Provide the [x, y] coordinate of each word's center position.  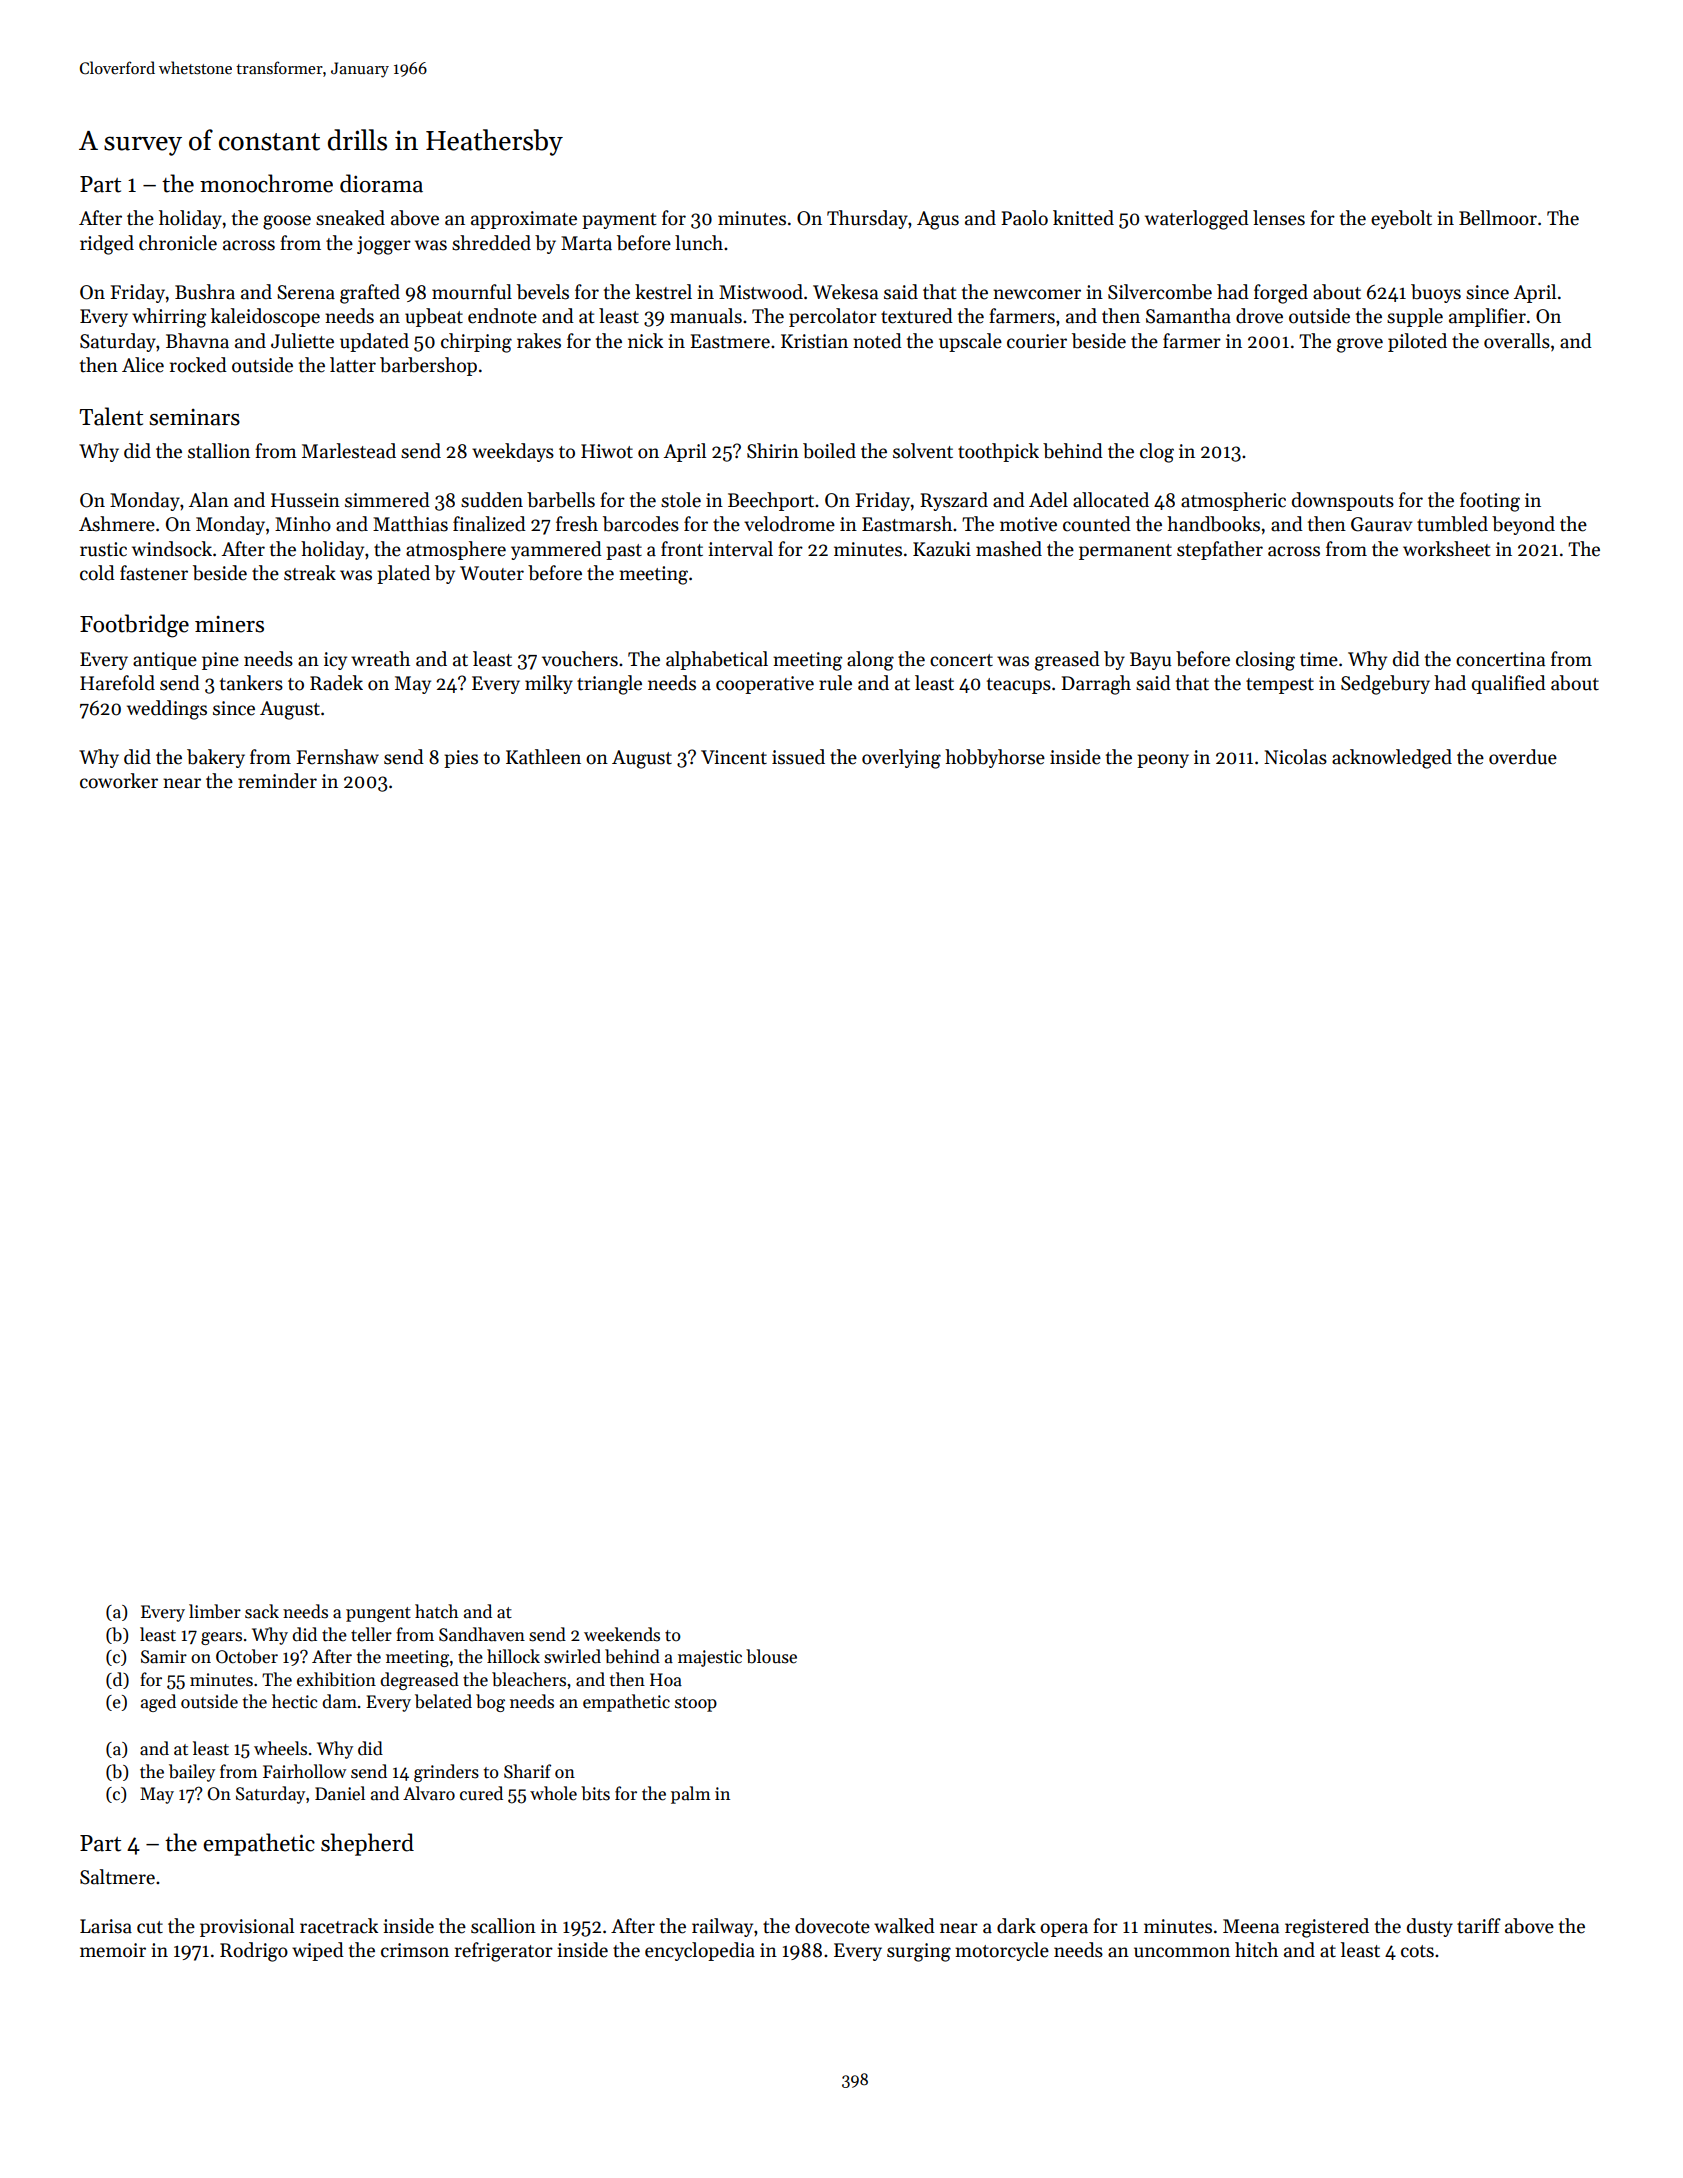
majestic [710, 1658]
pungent [378, 1614]
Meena [1251, 1926]
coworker [119, 781]
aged [158, 1703]
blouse [771, 1656]
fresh [577, 524]
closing [1265, 661]
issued [798, 757]
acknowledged [1392, 759]
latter [353, 365]
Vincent [734, 757]
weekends [622, 1634]
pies [461, 759]
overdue [1523, 757]
